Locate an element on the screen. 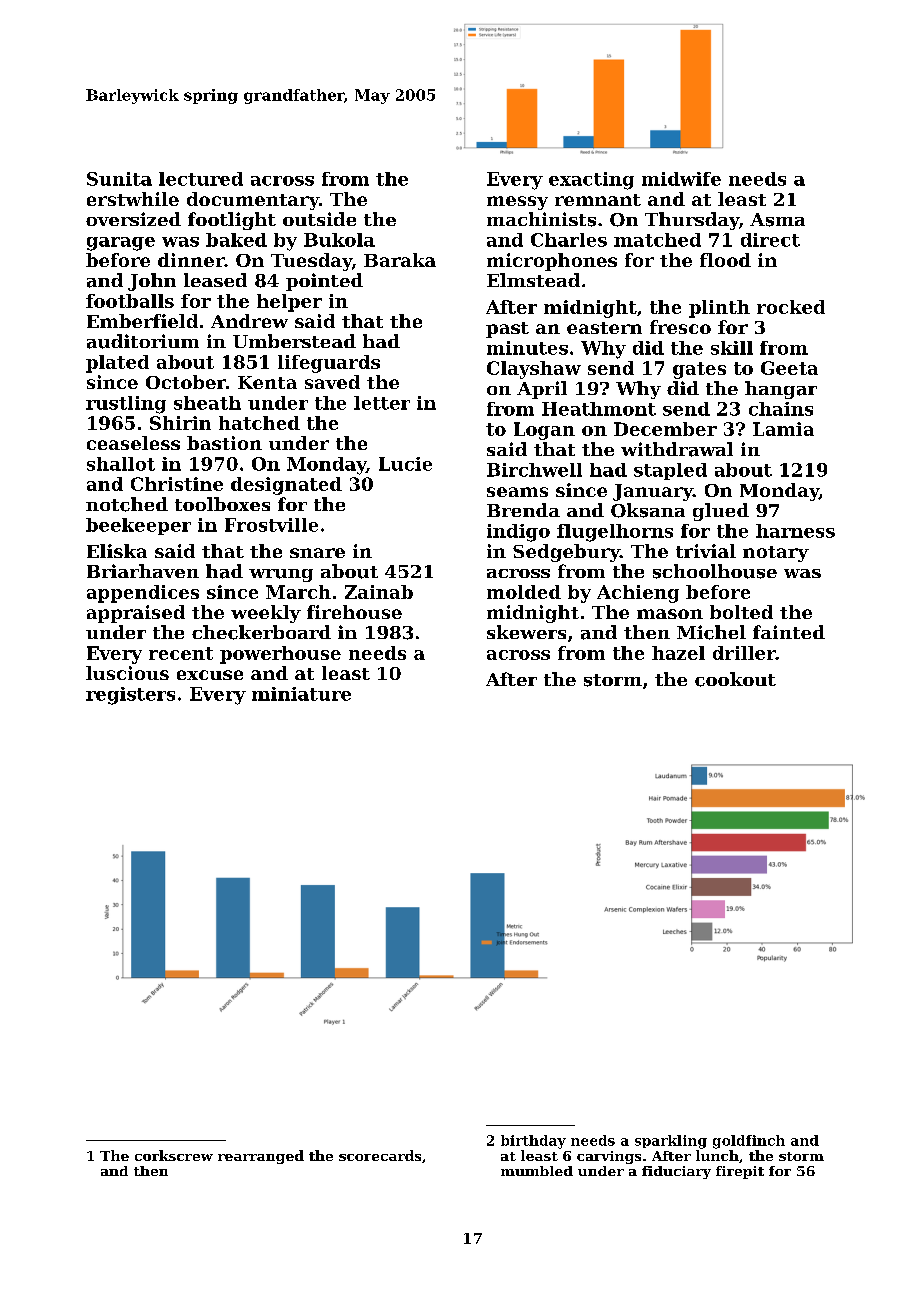 The image size is (924, 1311). skewers is located at coordinates (526, 632).
